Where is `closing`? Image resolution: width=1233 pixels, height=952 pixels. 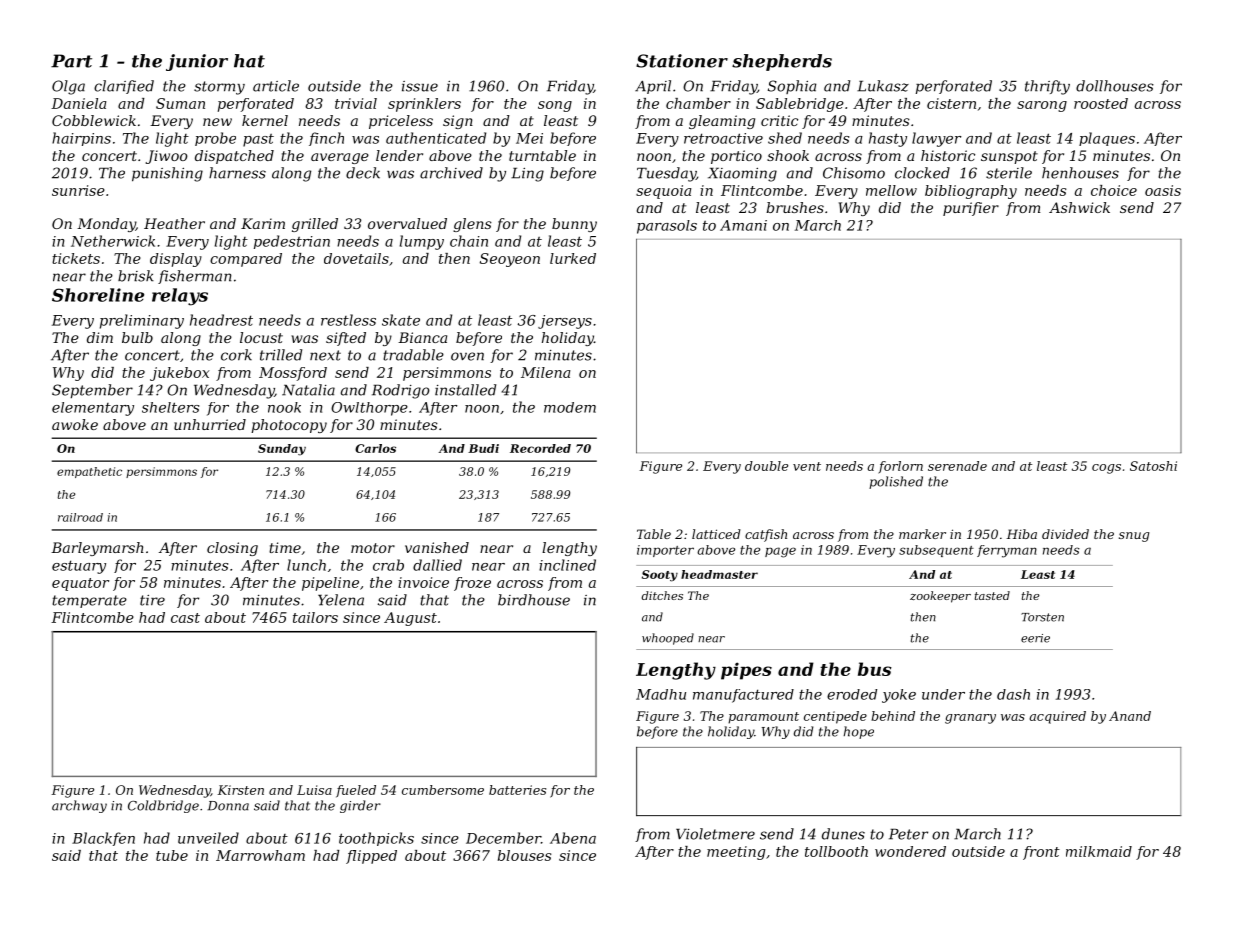 closing is located at coordinates (232, 549).
